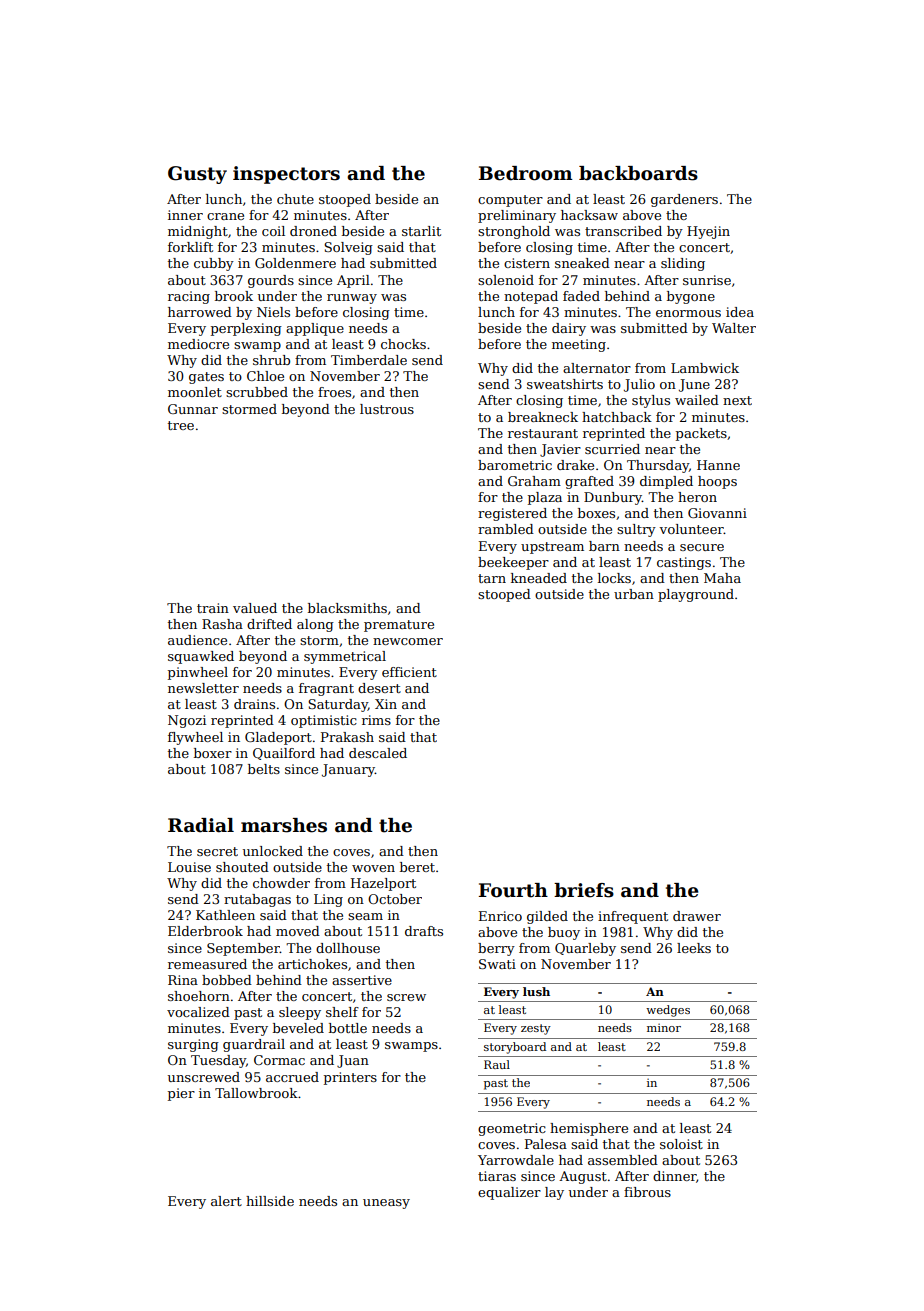 The image size is (924, 1311). What do you see at coordinates (273, 312) in the image?
I see `Niels` at bounding box center [273, 312].
